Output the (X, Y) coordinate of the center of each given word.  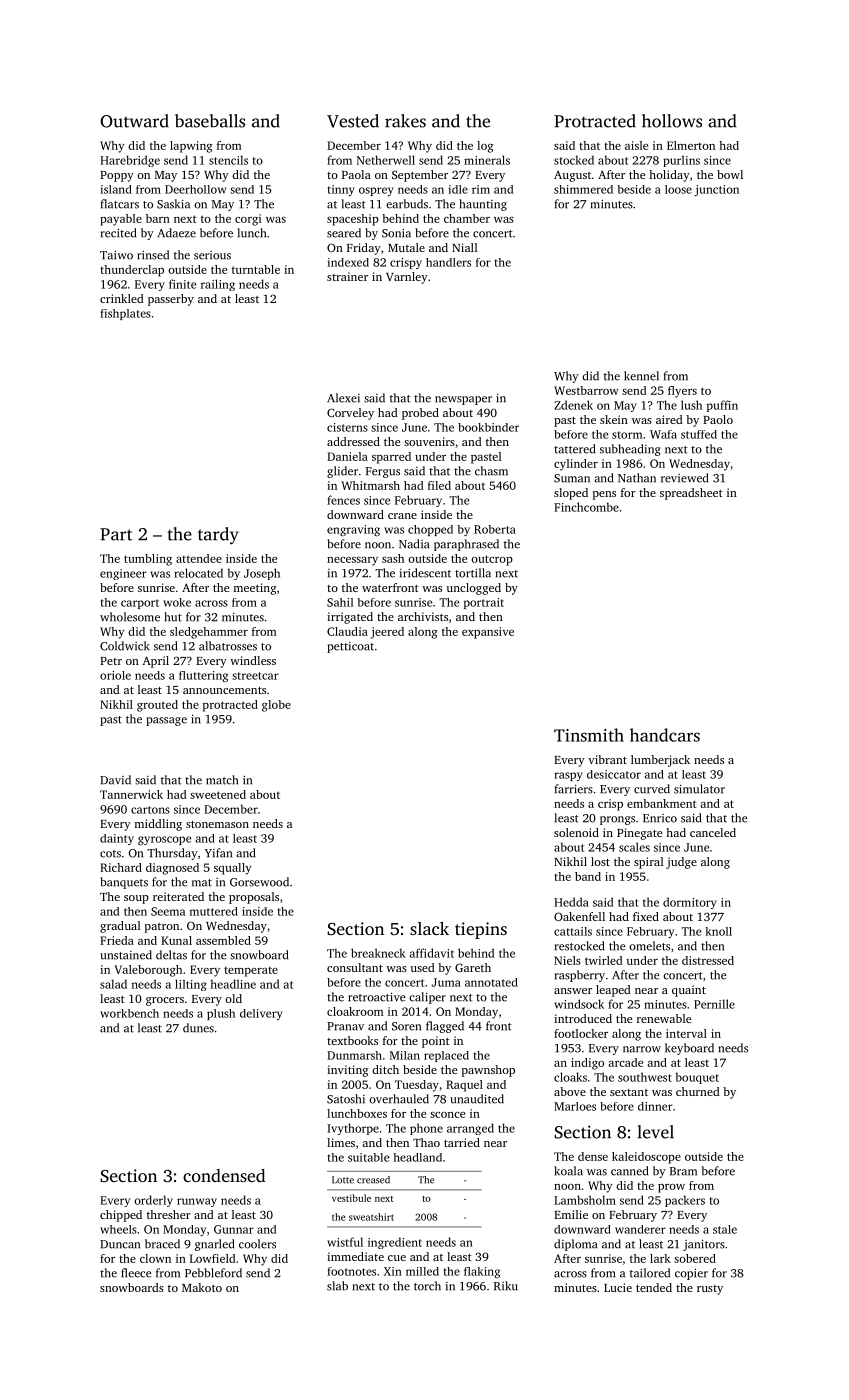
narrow (642, 1049)
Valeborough (148, 971)
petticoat (350, 647)
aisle (636, 145)
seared (344, 233)
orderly (153, 1201)
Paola (356, 174)
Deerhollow (195, 189)
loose (678, 189)
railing (218, 285)
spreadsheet (691, 494)
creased (373, 1180)
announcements (224, 690)
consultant (355, 967)
